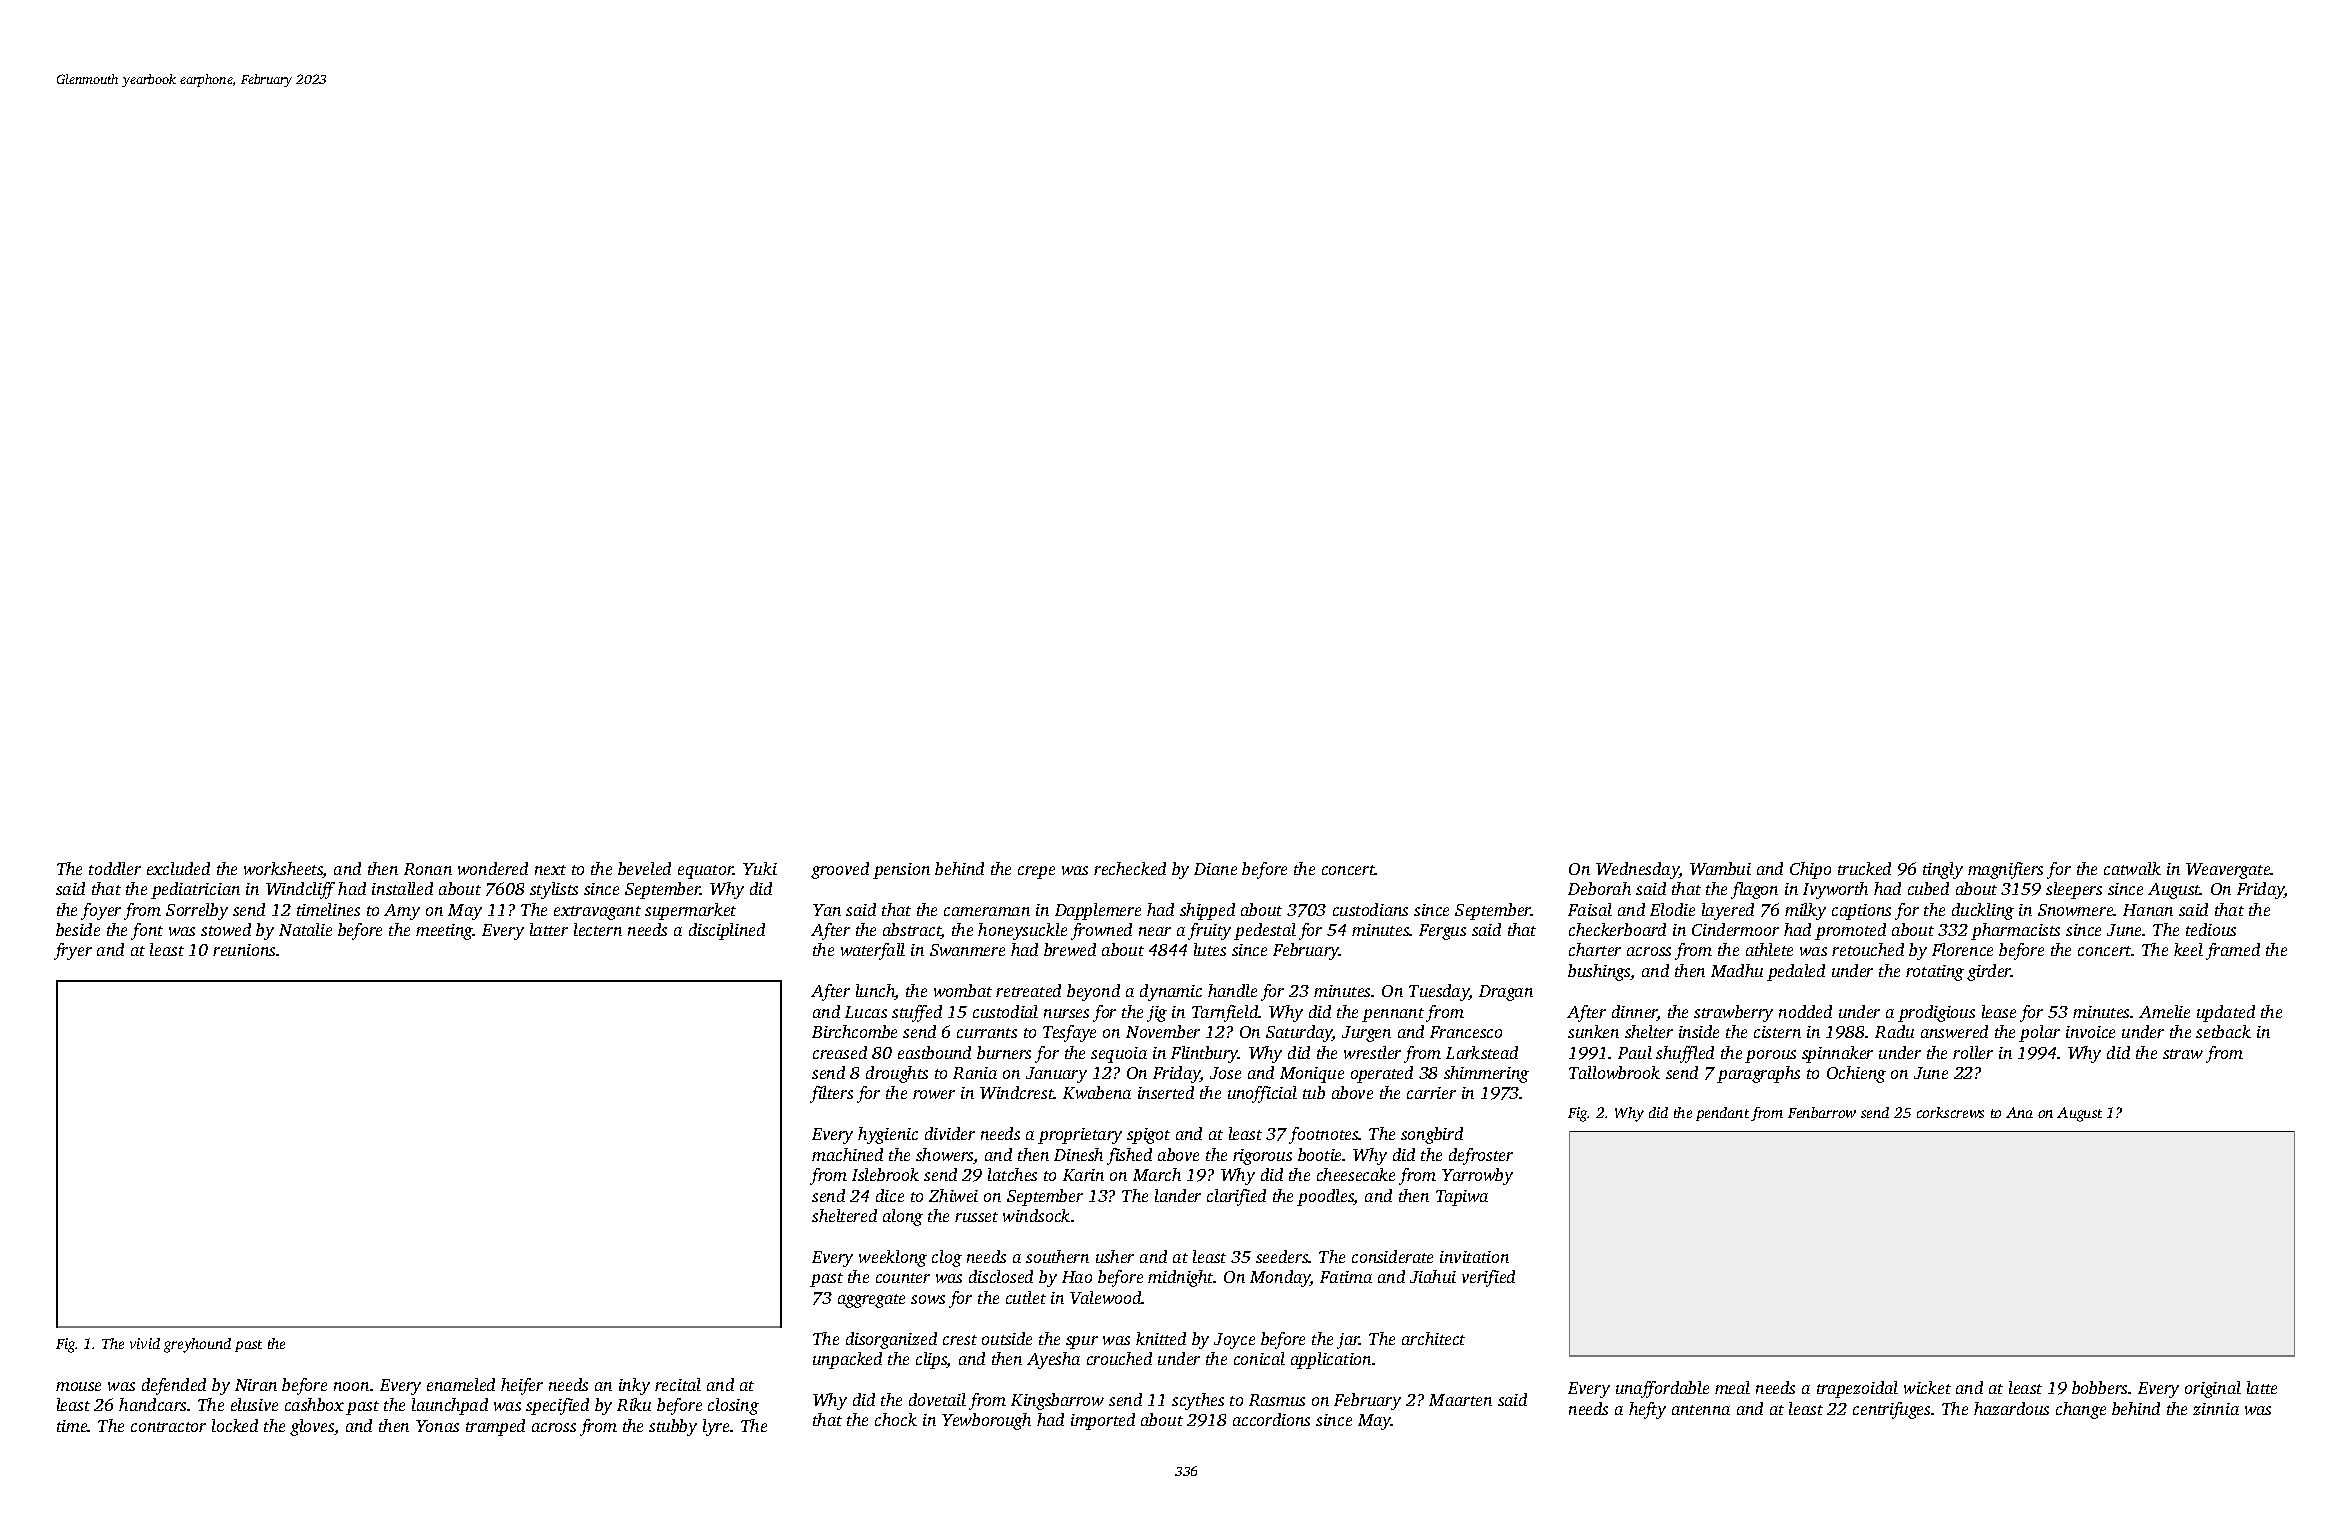 Image resolution: width=2351 pixels, height=1521 pixels. What do you see at coordinates (716, 1427) in the screenshot?
I see `lyre` at bounding box center [716, 1427].
